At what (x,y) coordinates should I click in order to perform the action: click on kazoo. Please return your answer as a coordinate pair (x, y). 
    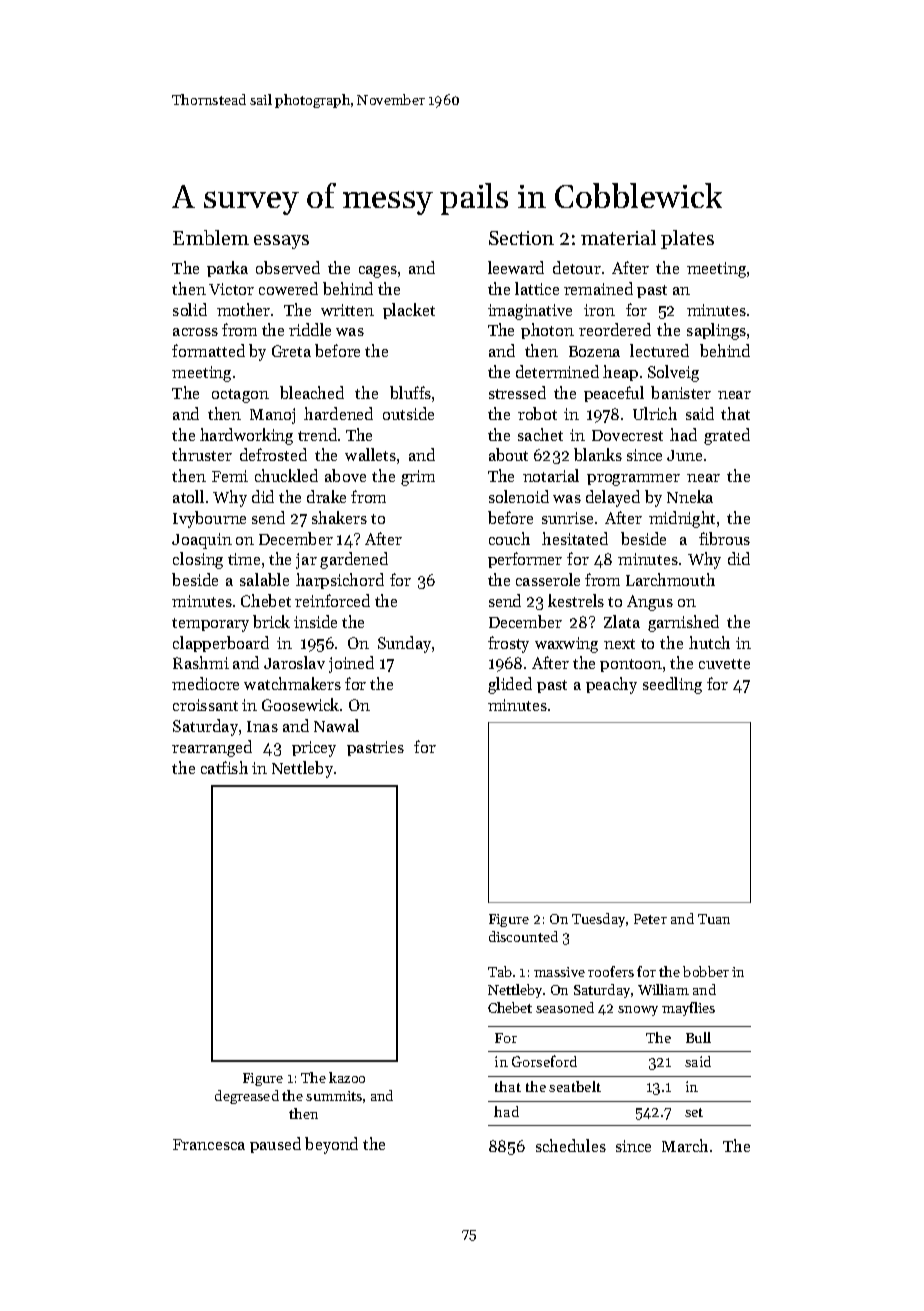
    Looking at the image, I should click on (347, 1077).
